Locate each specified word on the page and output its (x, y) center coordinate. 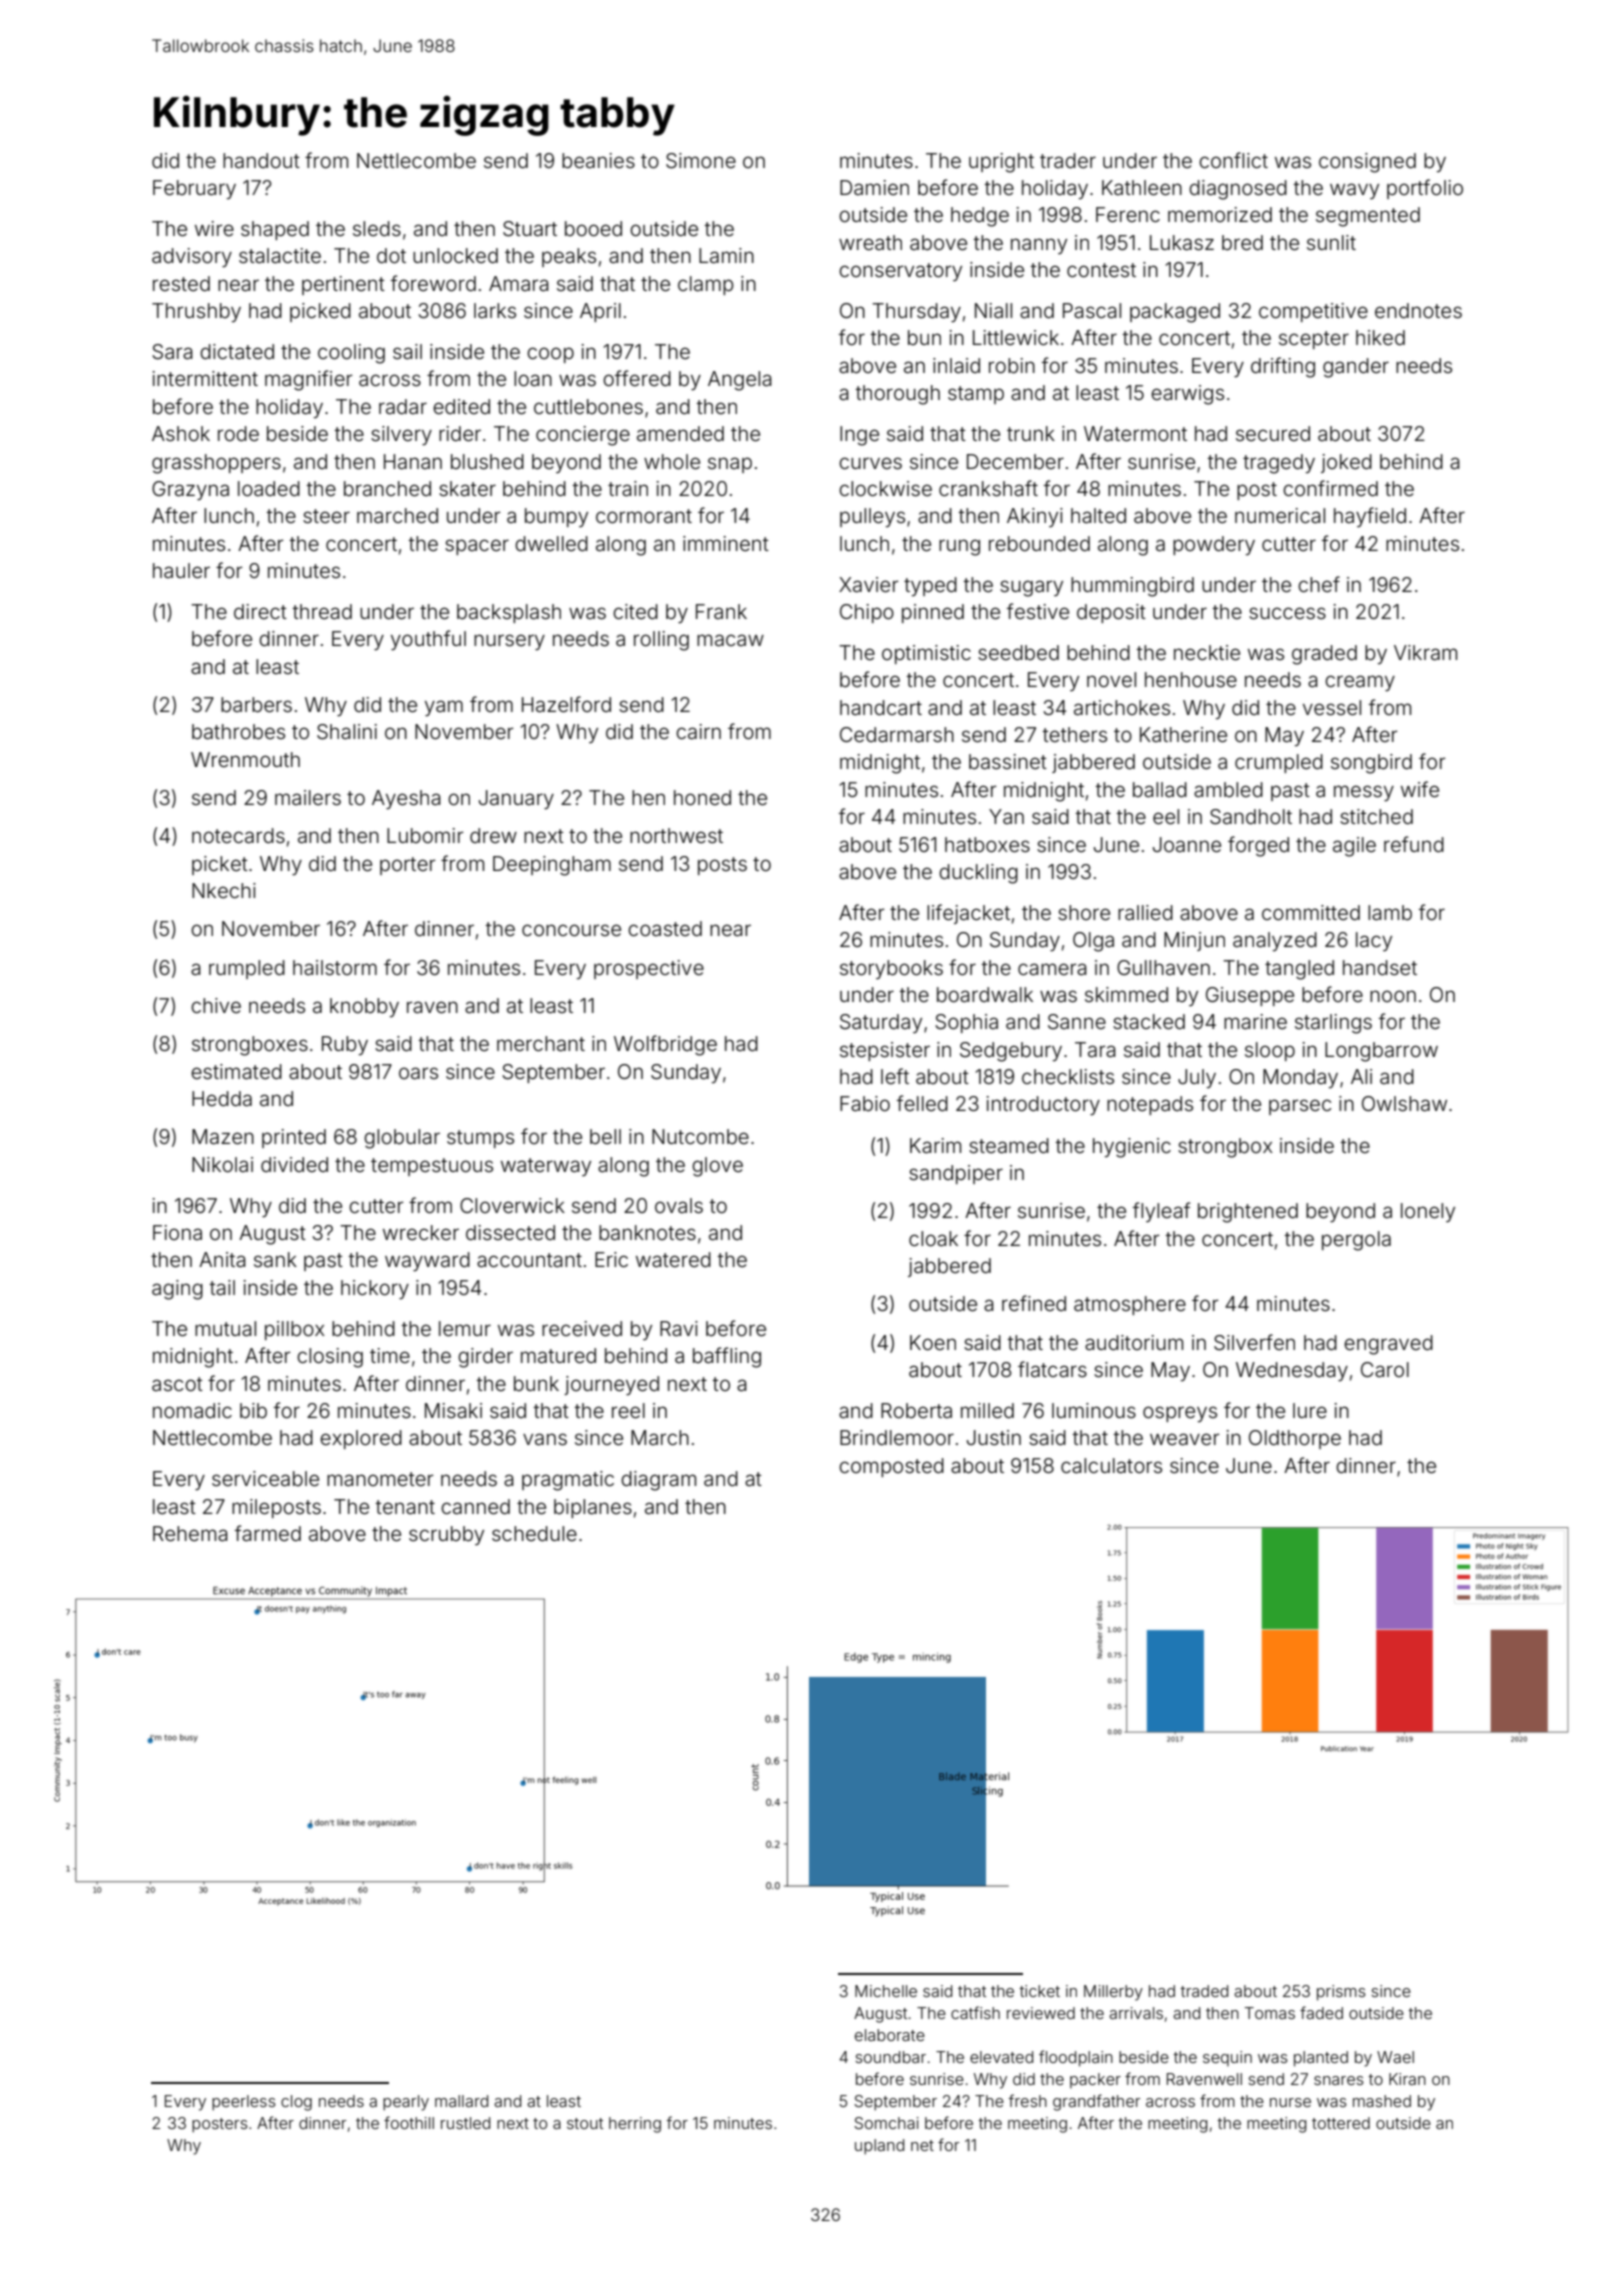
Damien (874, 187)
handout (261, 160)
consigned (1367, 163)
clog (296, 2103)
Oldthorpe (1295, 1439)
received (582, 1328)
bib (253, 1410)
